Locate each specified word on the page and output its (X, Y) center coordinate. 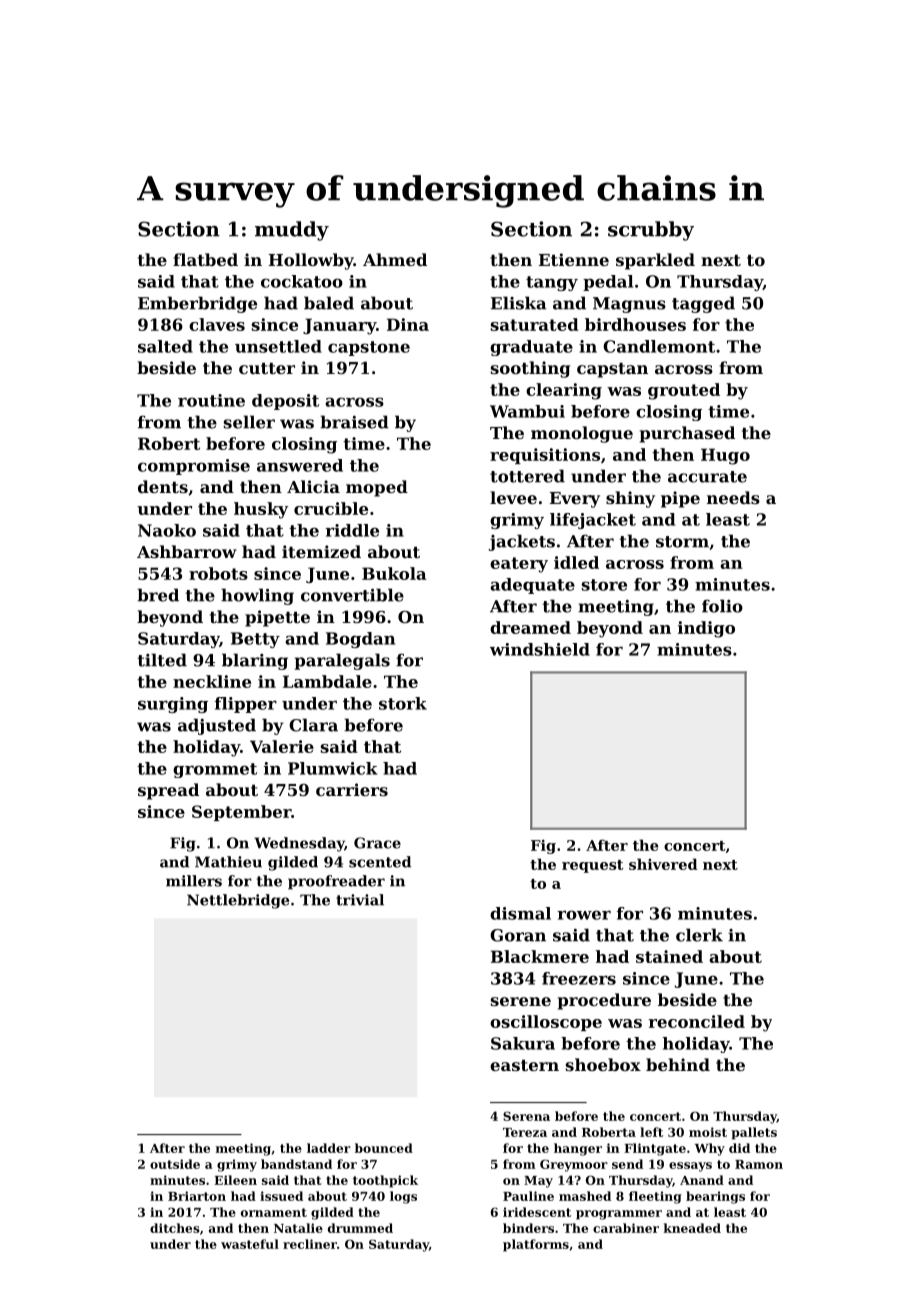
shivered (663, 864)
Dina (408, 324)
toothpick (385, 1181)
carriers (352, 789)
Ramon (759, 1164)
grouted (684, 391)
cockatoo (302, 281)
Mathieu (228, 862)
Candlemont (659, 346)
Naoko (167, 530)
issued (281, 1196)
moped (377, 488)
